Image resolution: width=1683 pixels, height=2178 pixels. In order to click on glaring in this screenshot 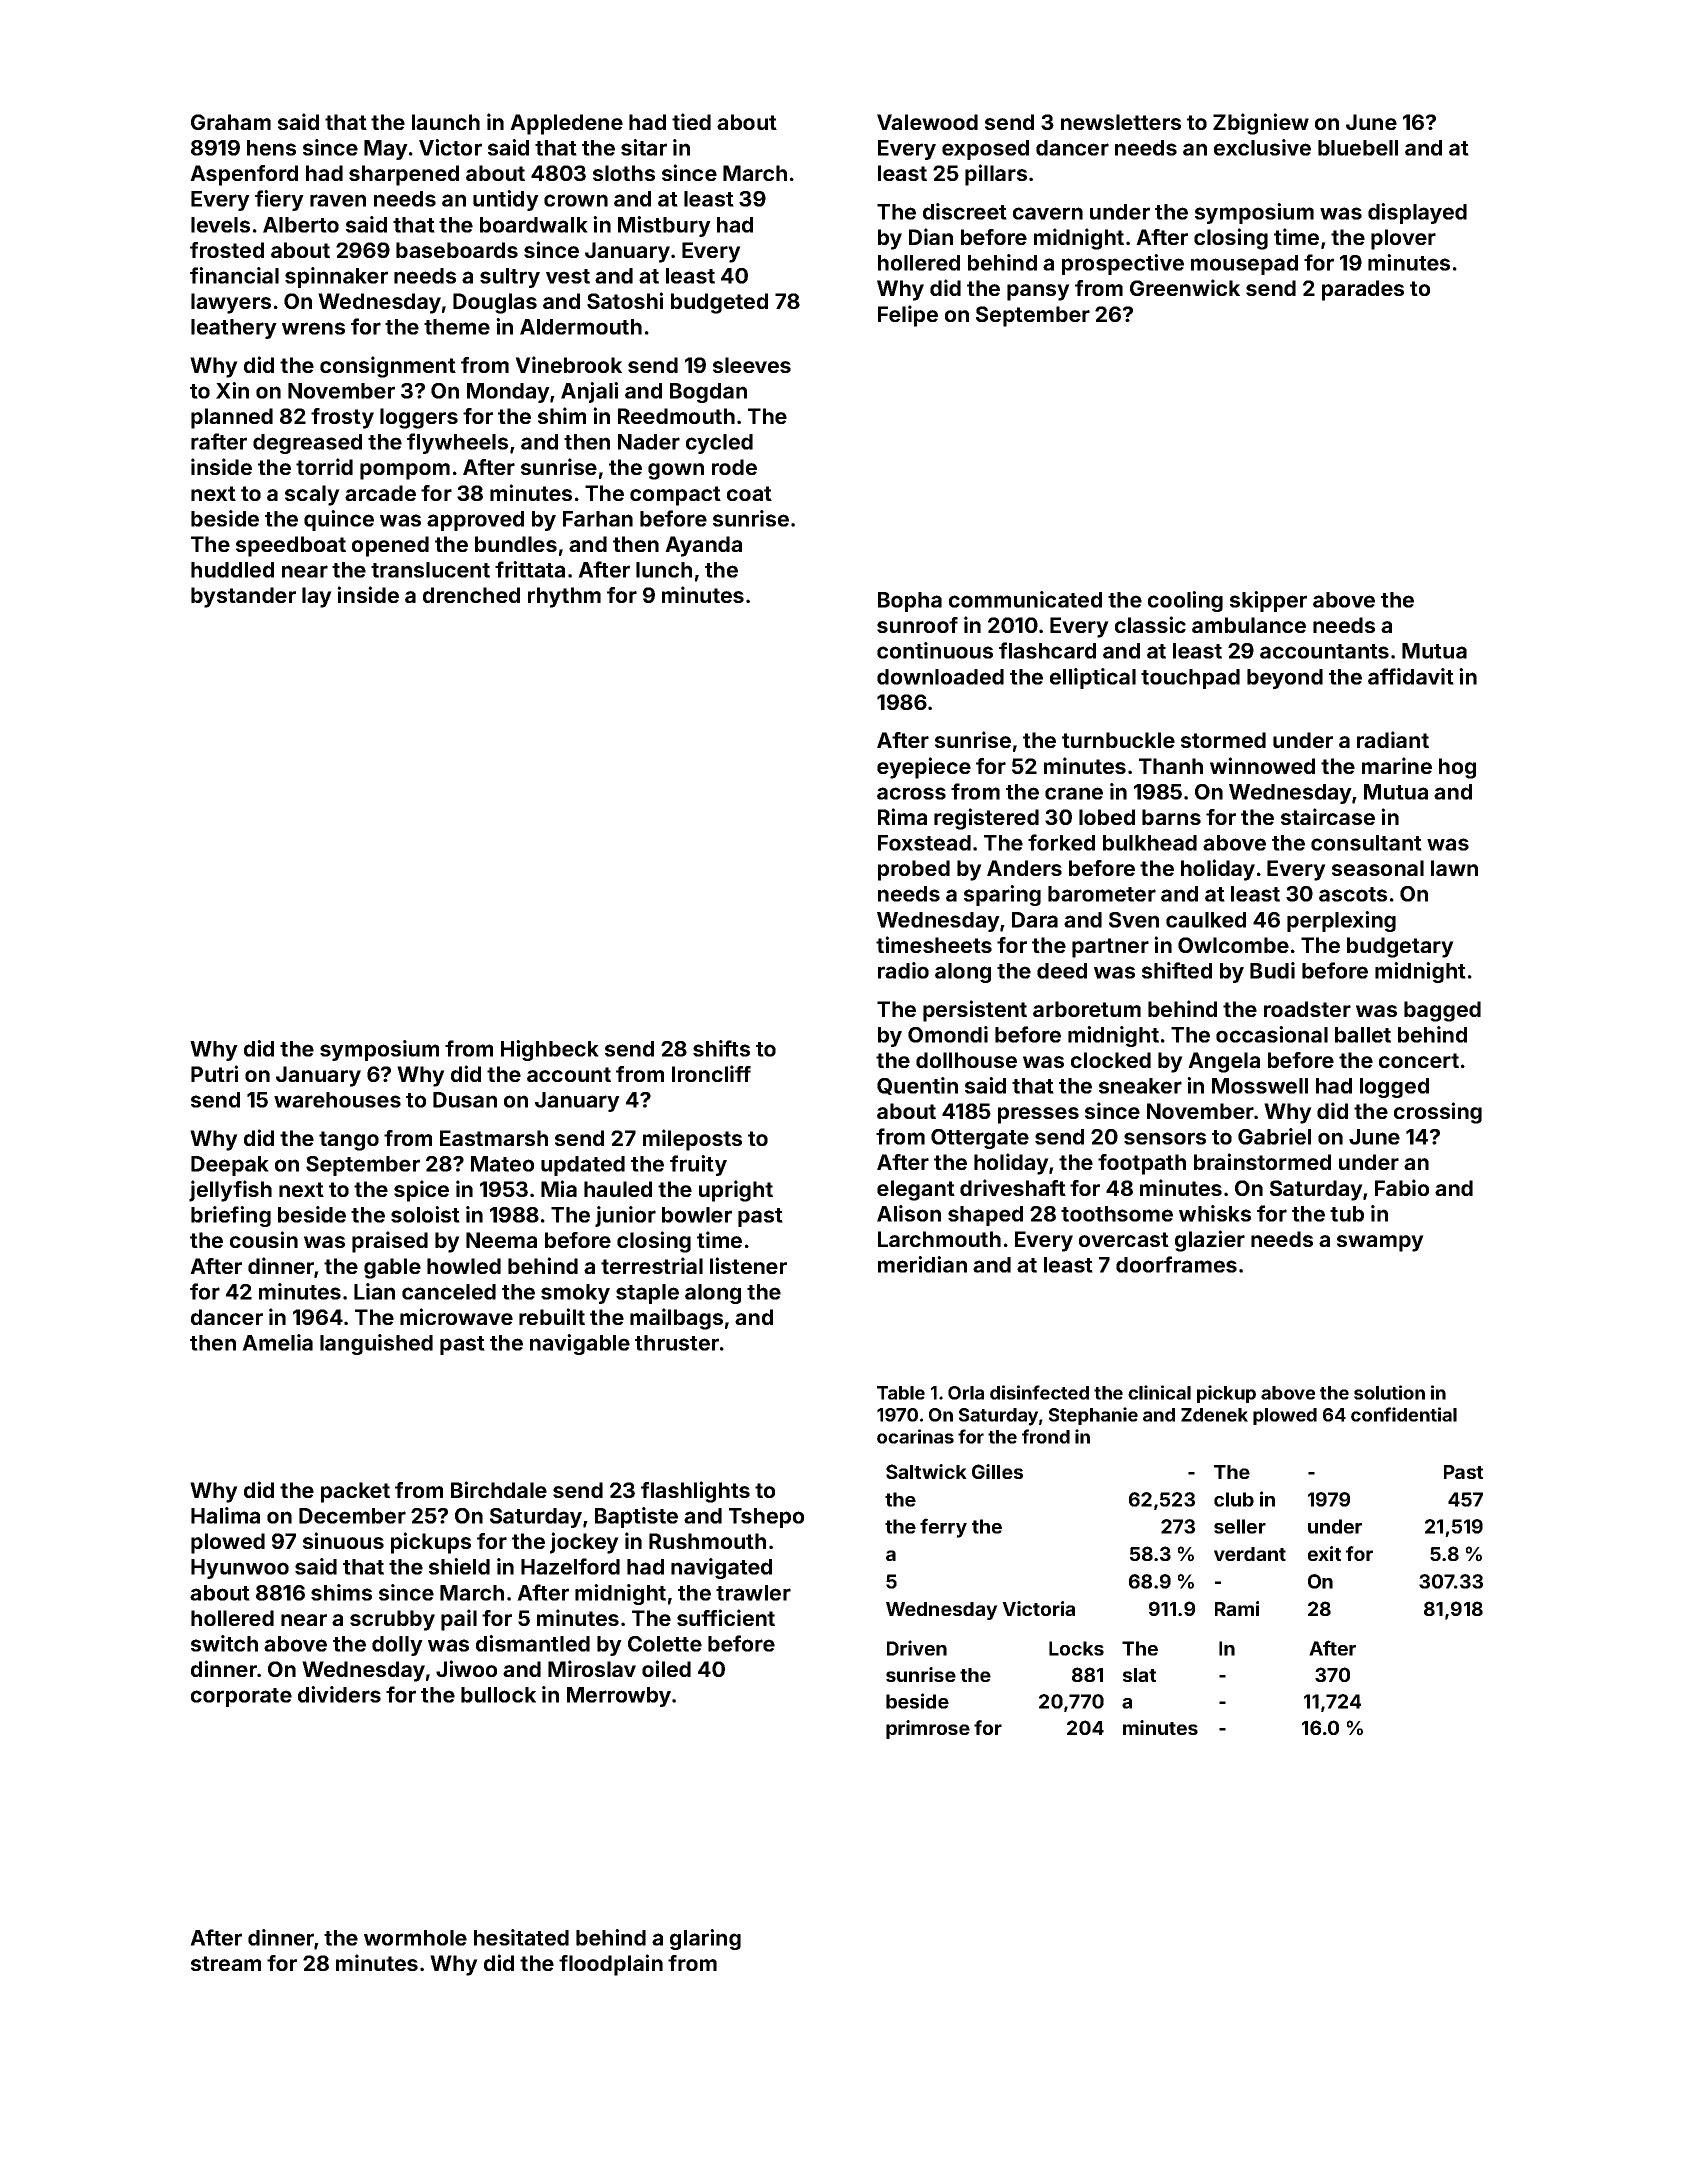, I will do `click(705, 1939)`.
